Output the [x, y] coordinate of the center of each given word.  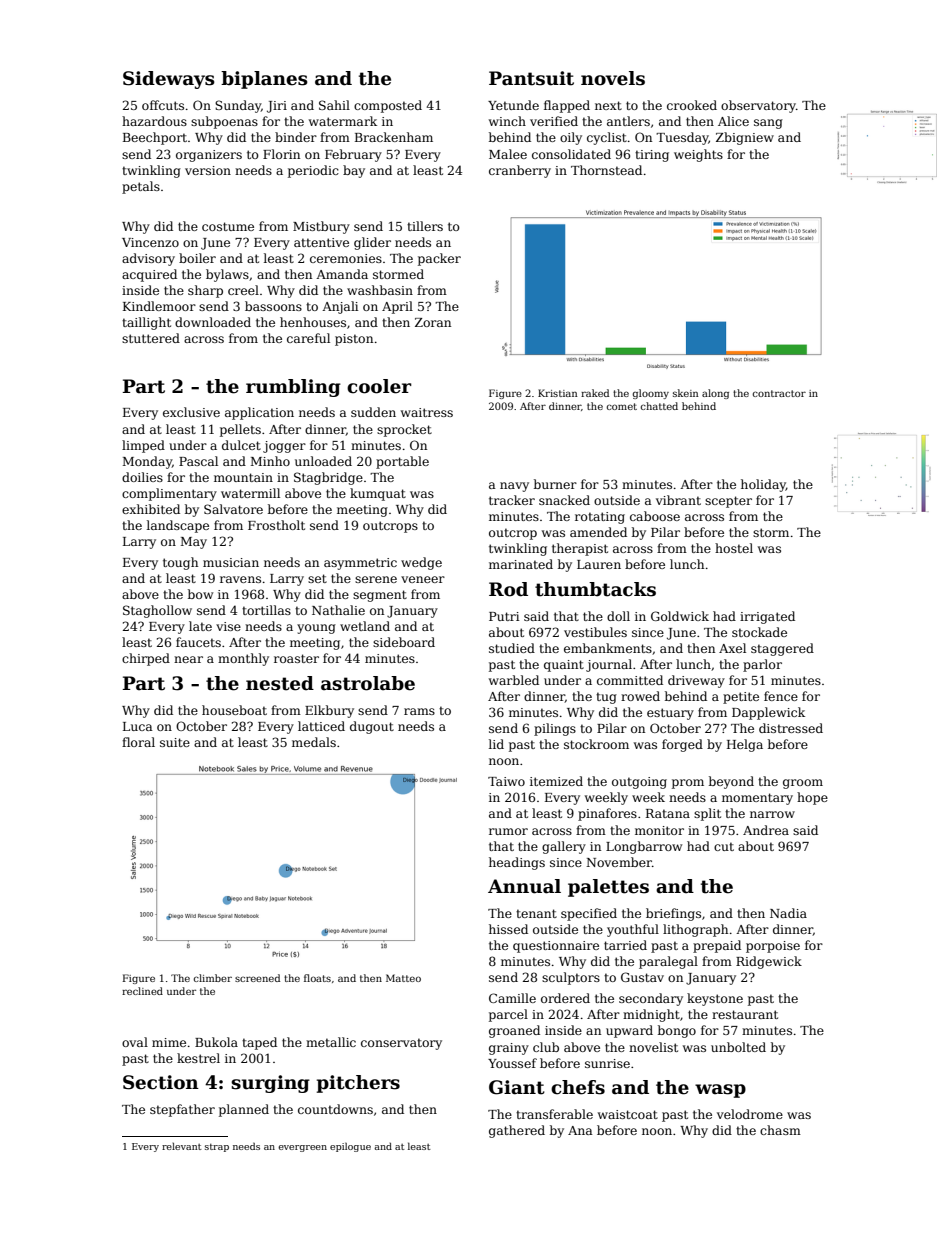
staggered [782, 649]
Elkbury [329, 711]
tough [180, 563]
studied [512, 648]
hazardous [154, 121]
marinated [521, 564]
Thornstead [606, 170]
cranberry [520, 171]
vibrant [678, 500]
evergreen [302, 1148]
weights [698, 155]
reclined [142, 991]
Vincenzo [150, 242]
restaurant [745, 1014]
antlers [628, 121]
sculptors [571, 978]
